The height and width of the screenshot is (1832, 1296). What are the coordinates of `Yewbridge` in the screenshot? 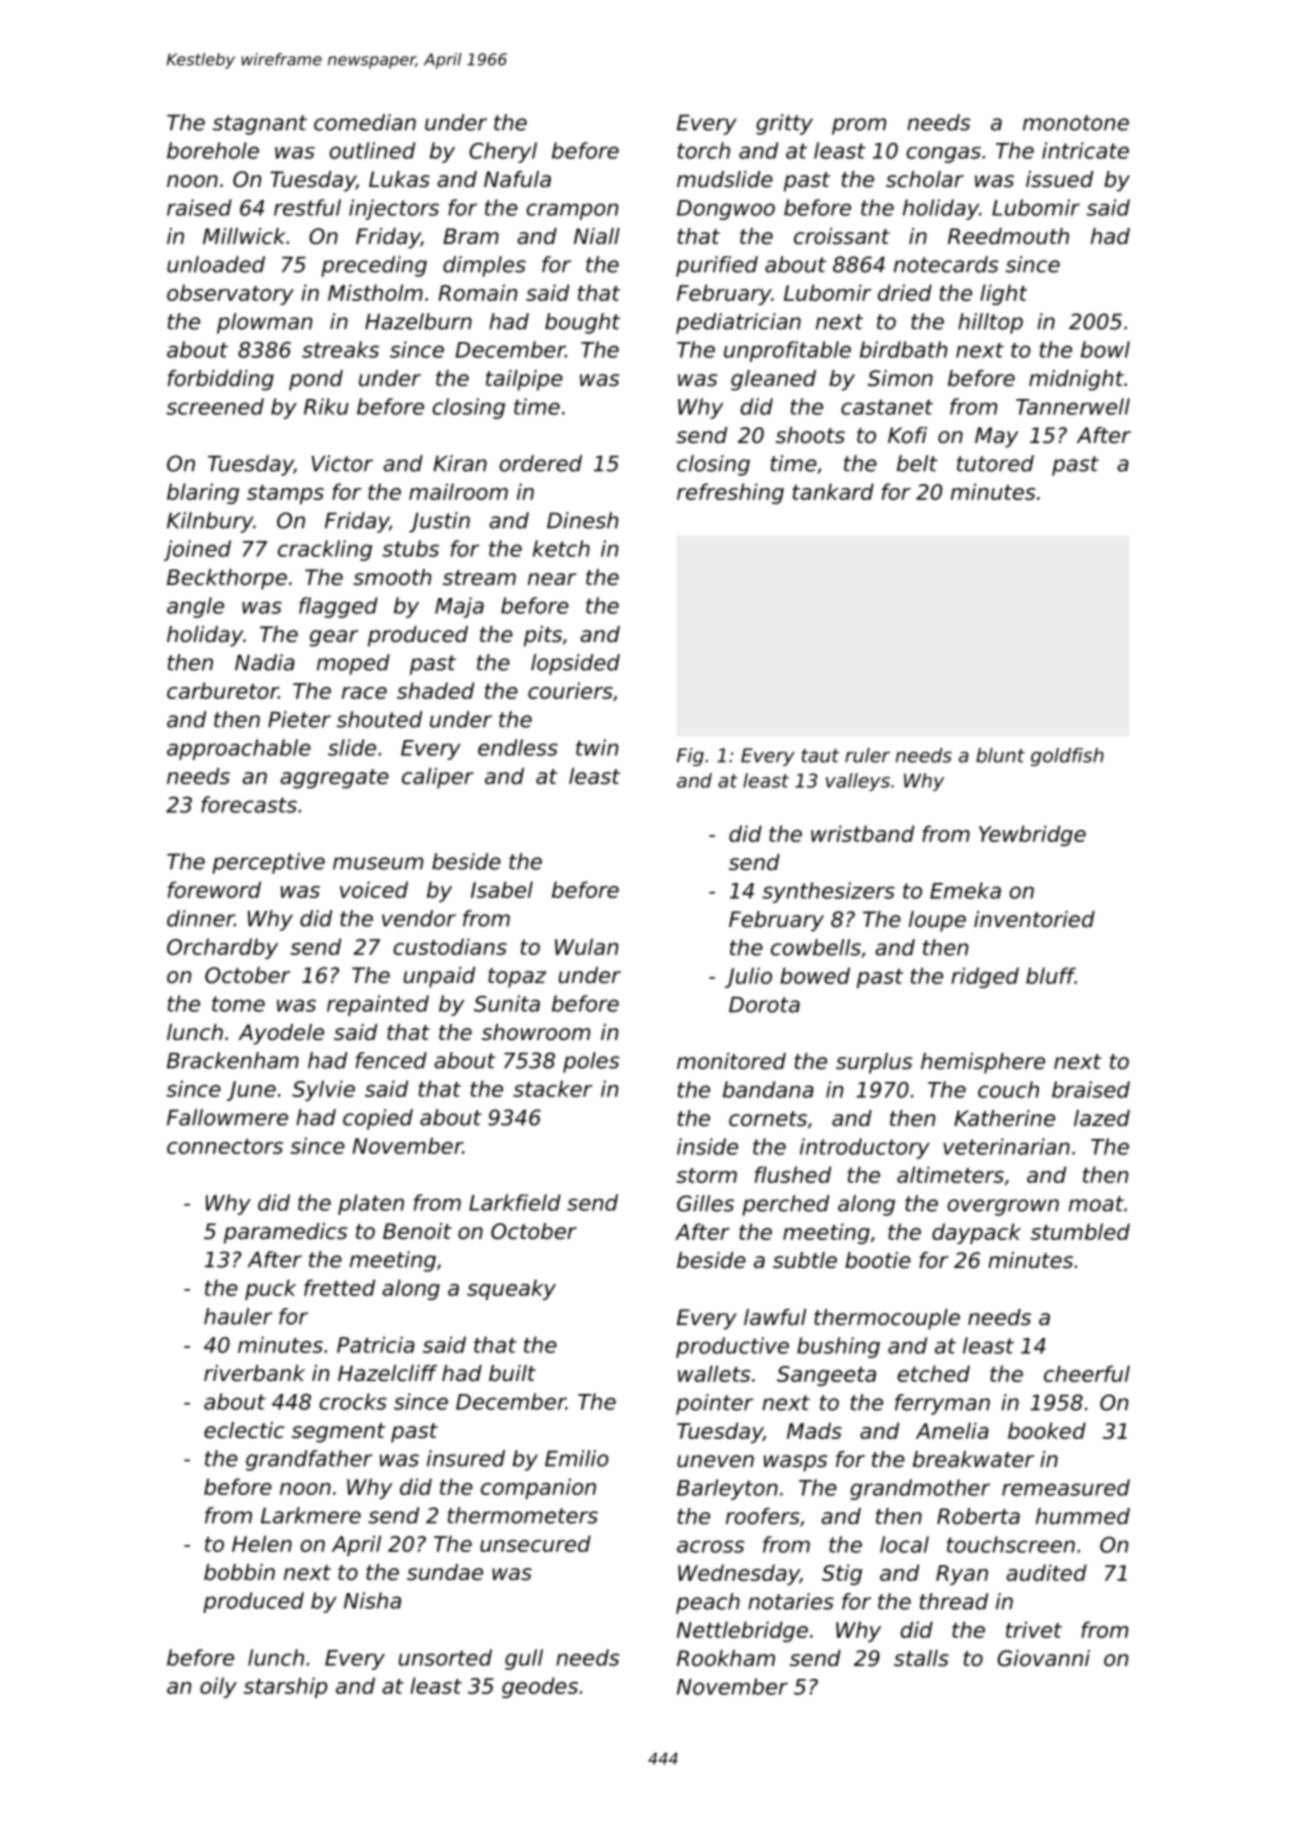 It's located at (1032, 835).
